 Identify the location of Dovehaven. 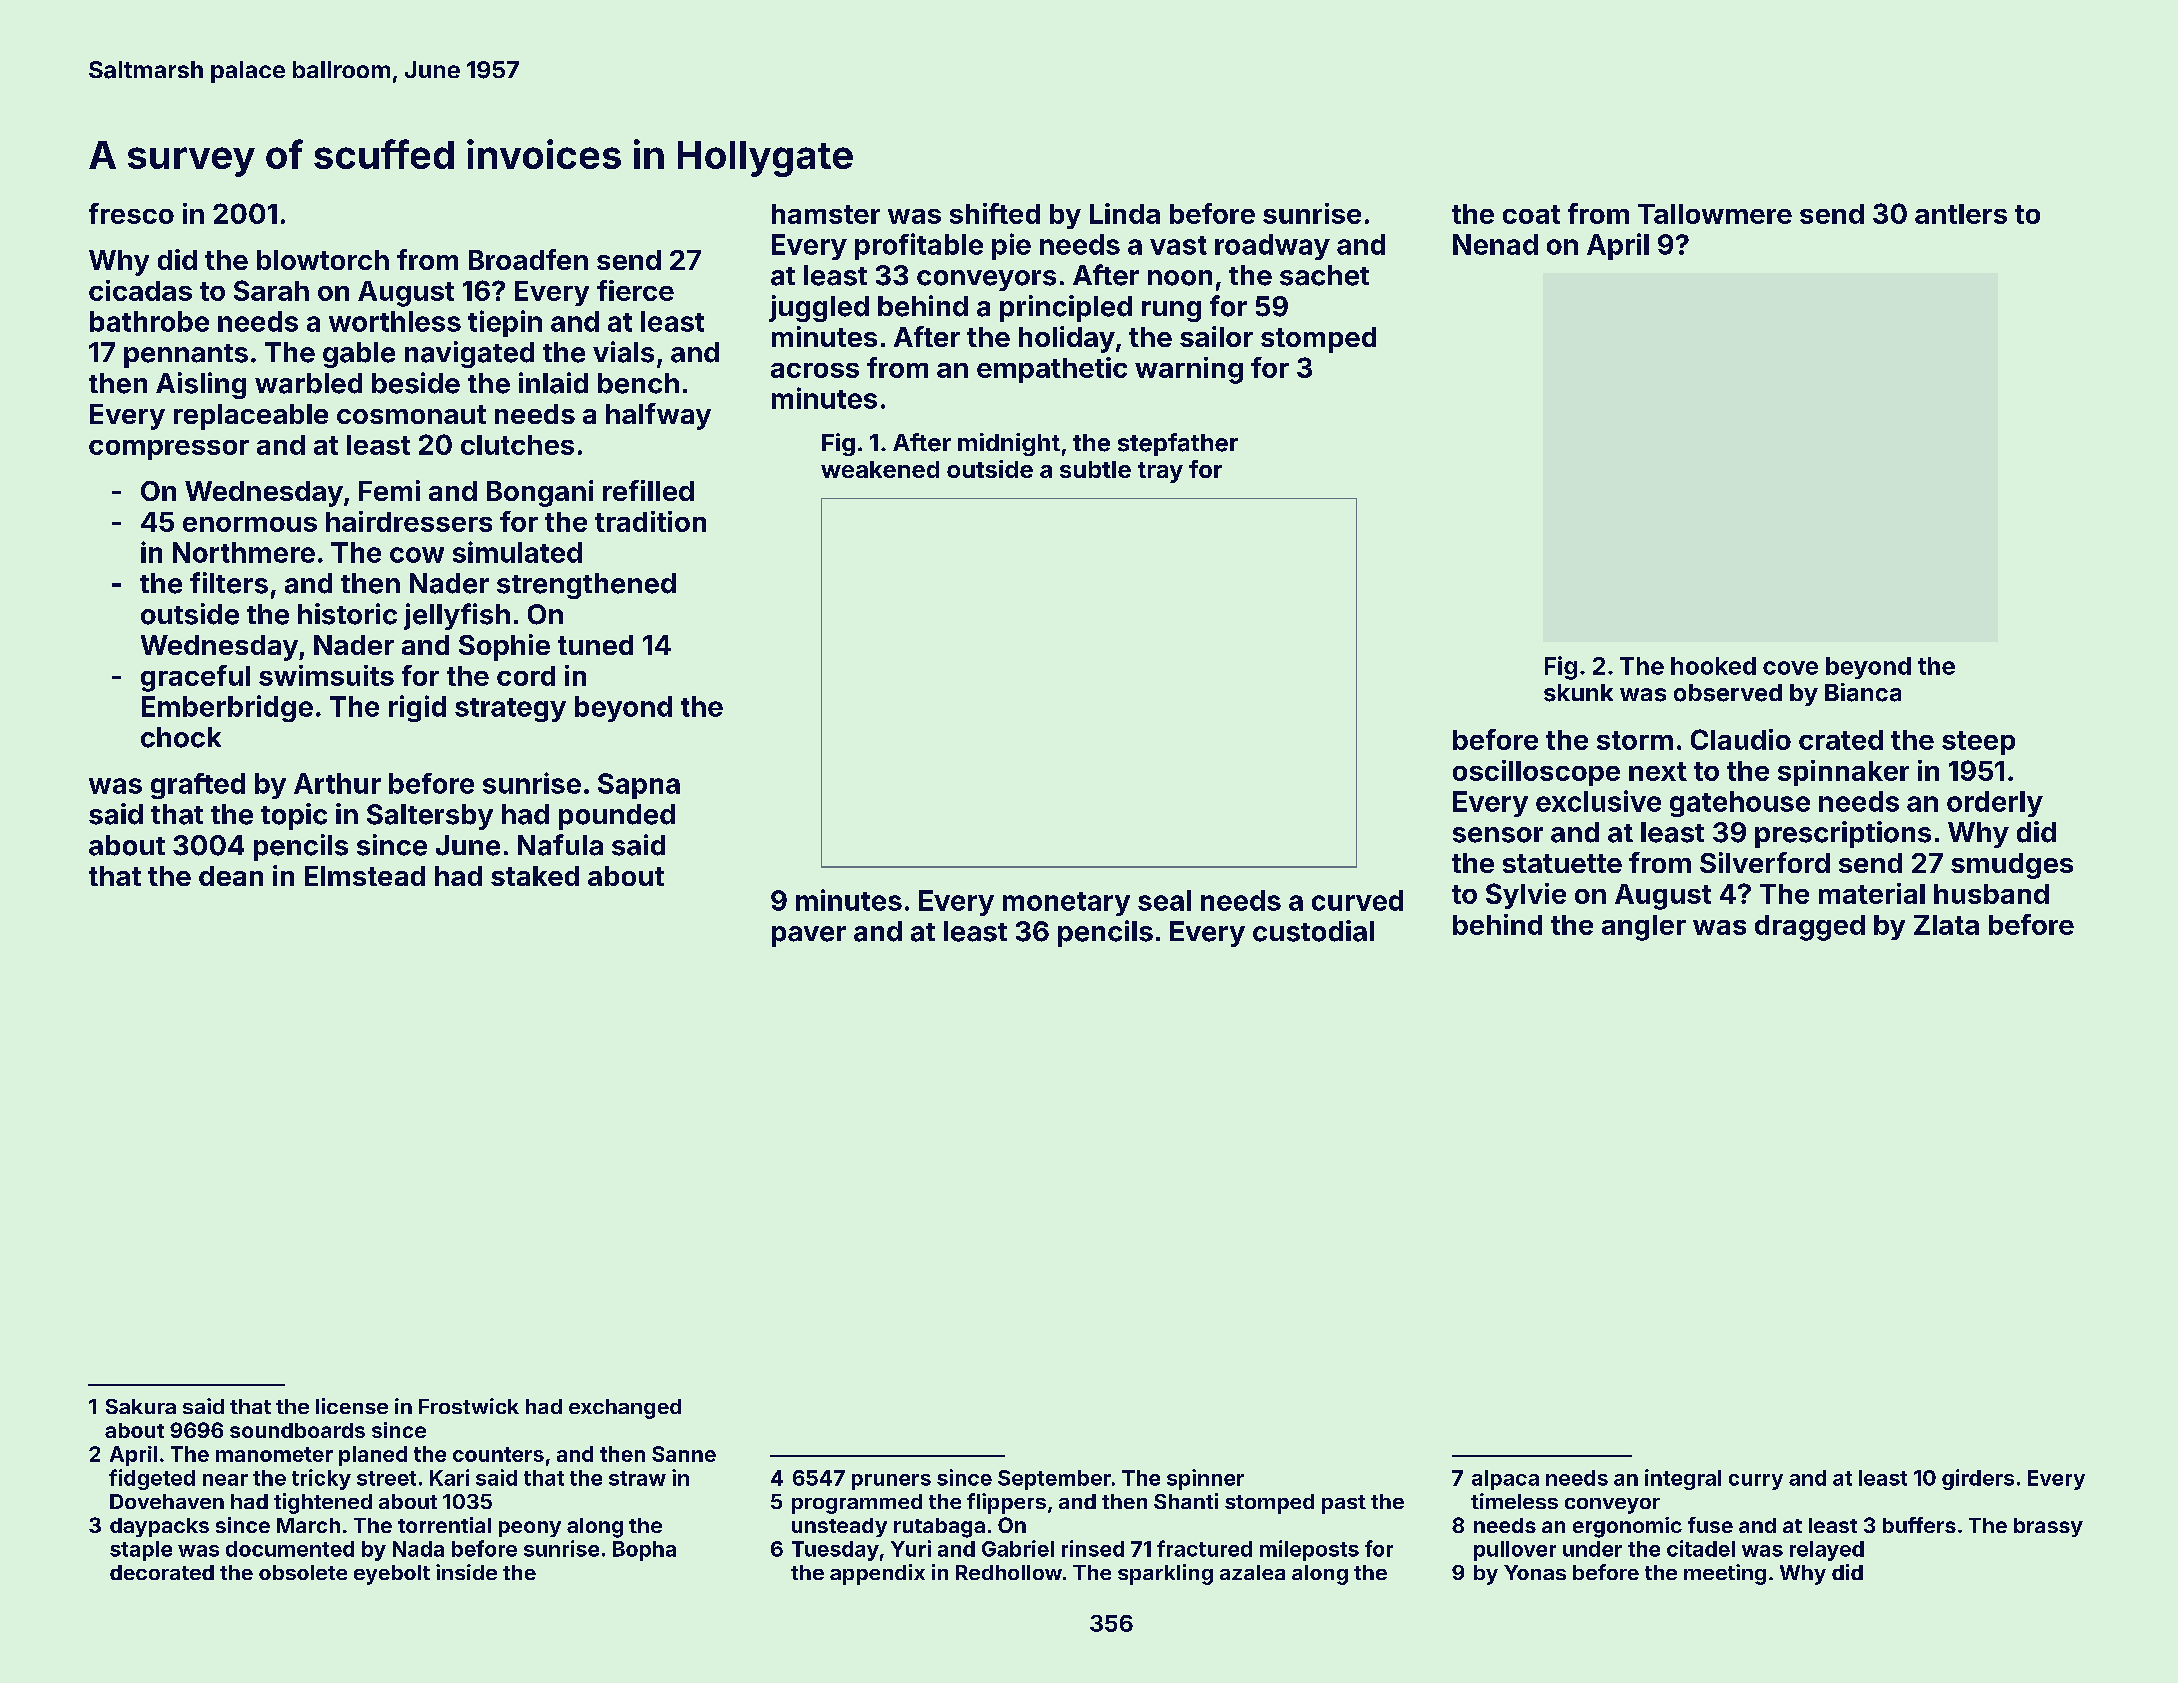
(167, 1501).
